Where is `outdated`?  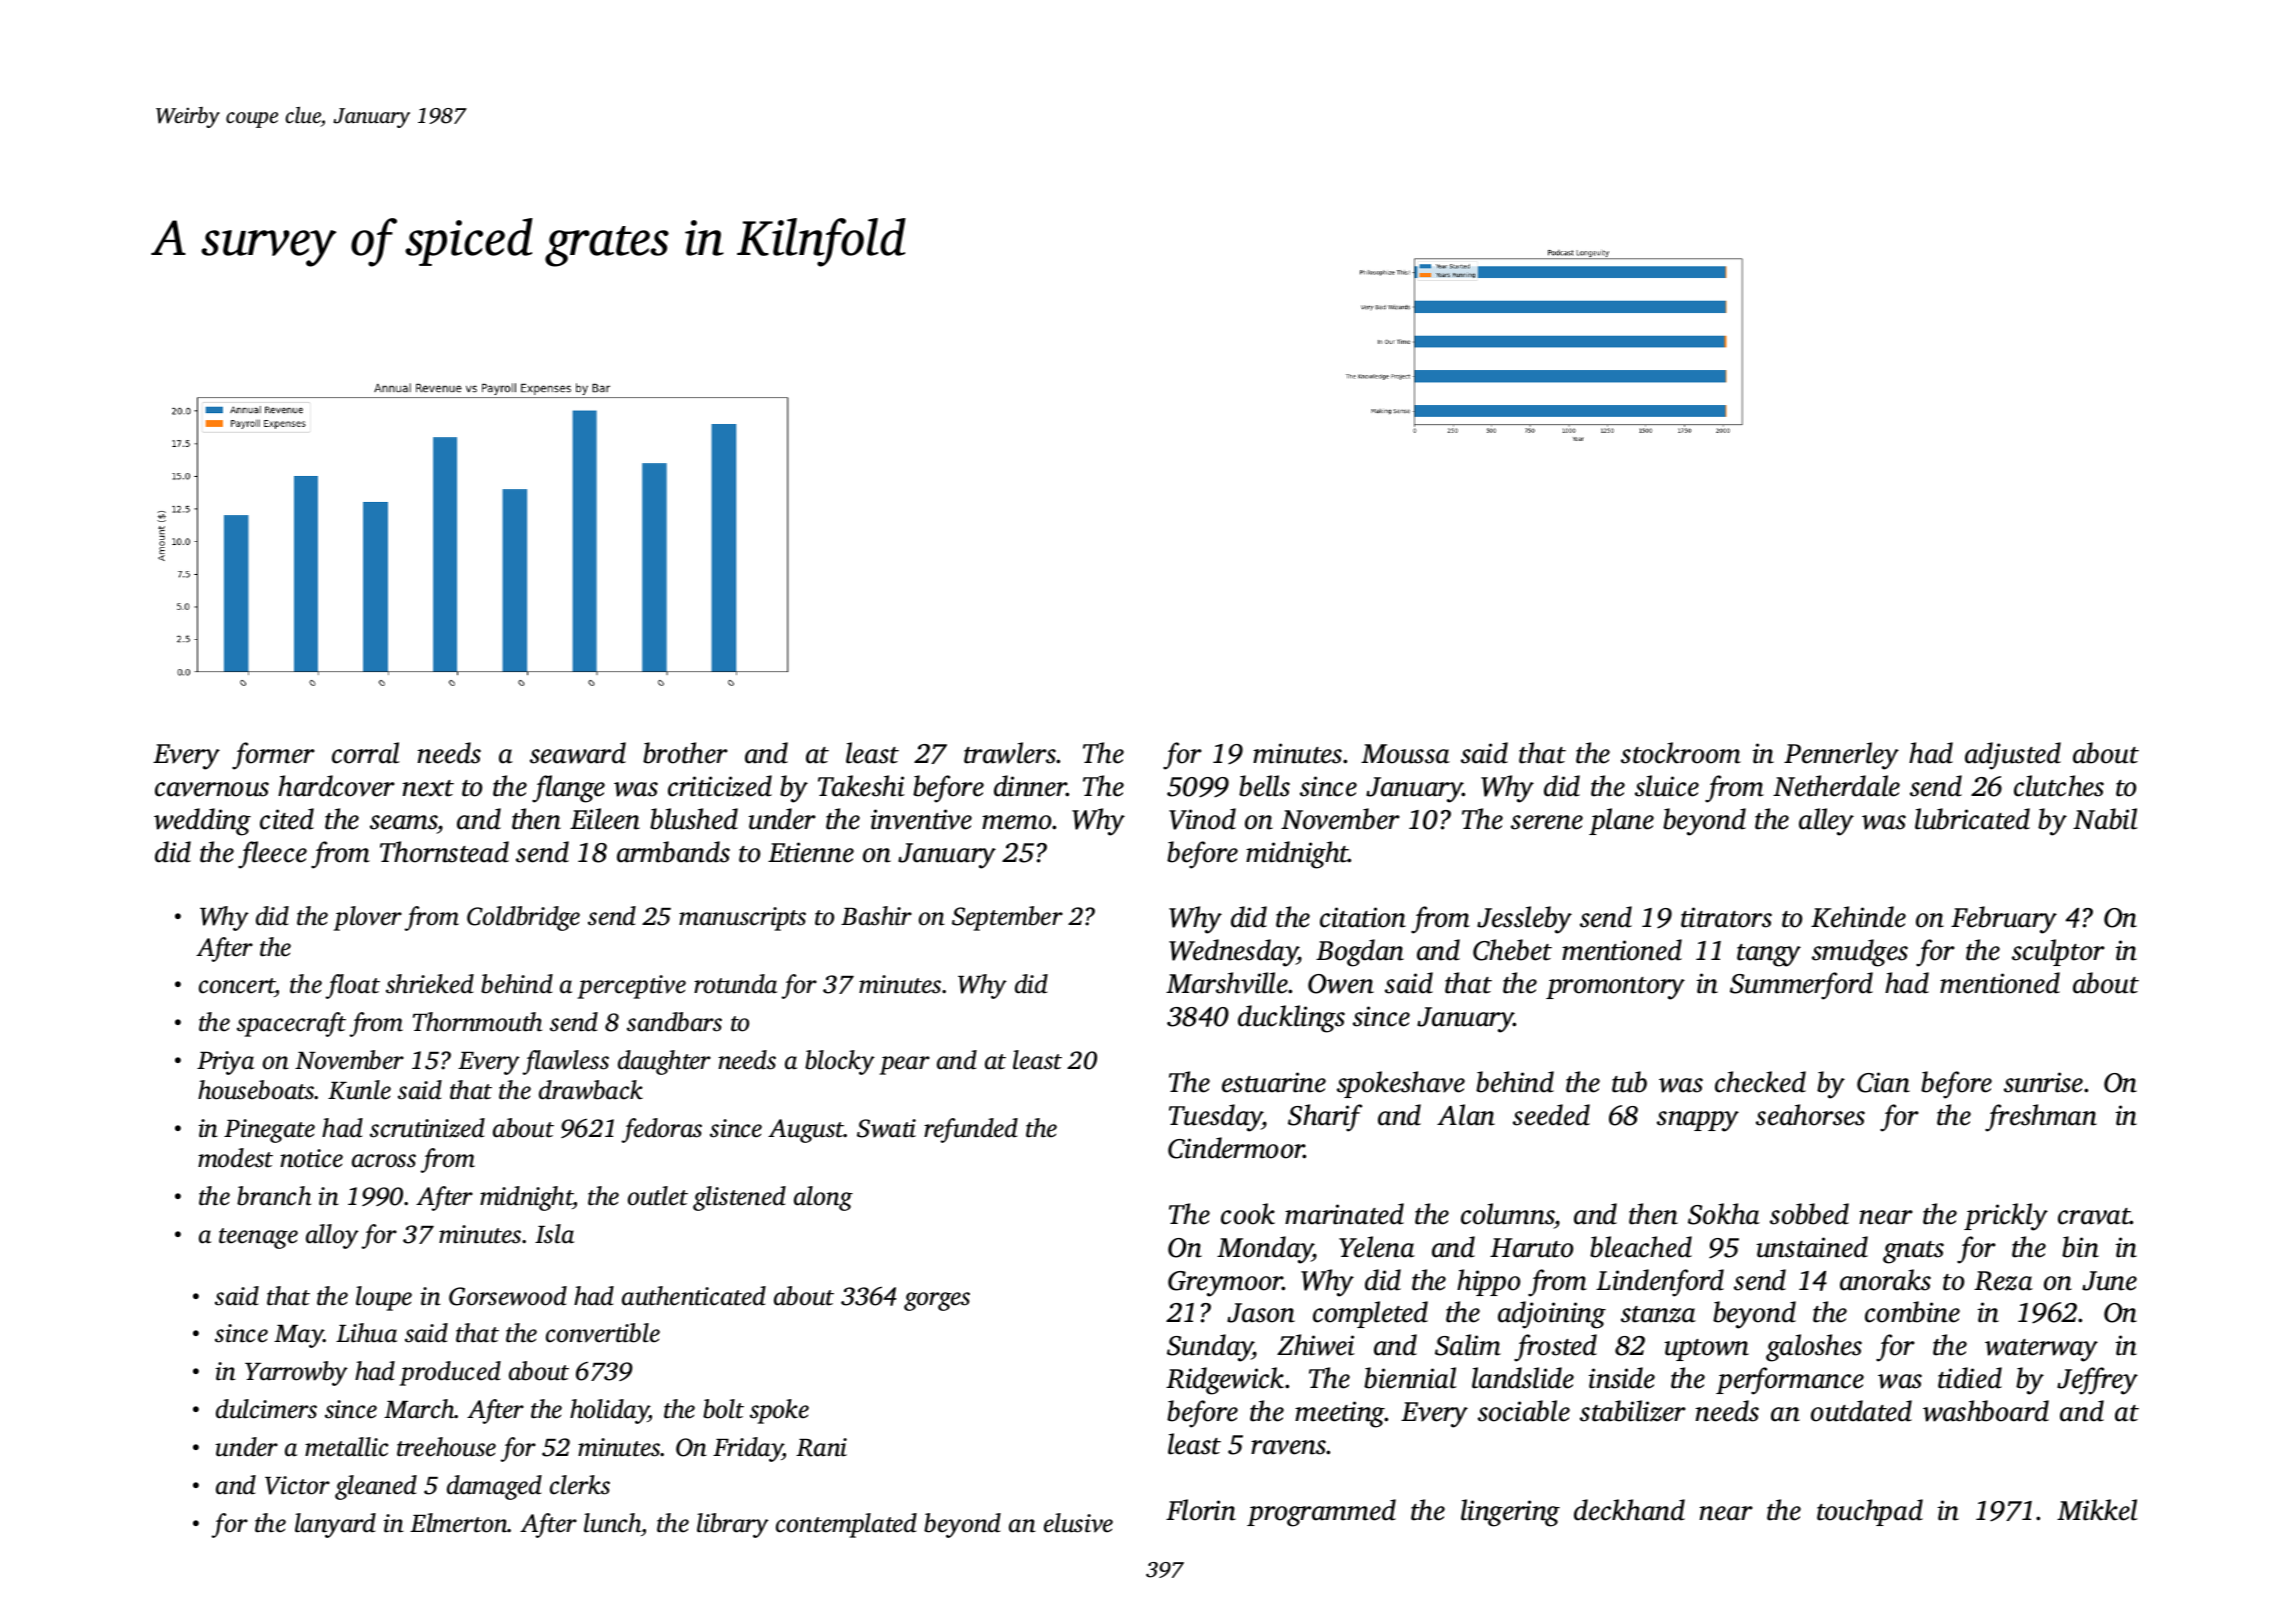
outdated is located at coordinates (1861, 1411).
